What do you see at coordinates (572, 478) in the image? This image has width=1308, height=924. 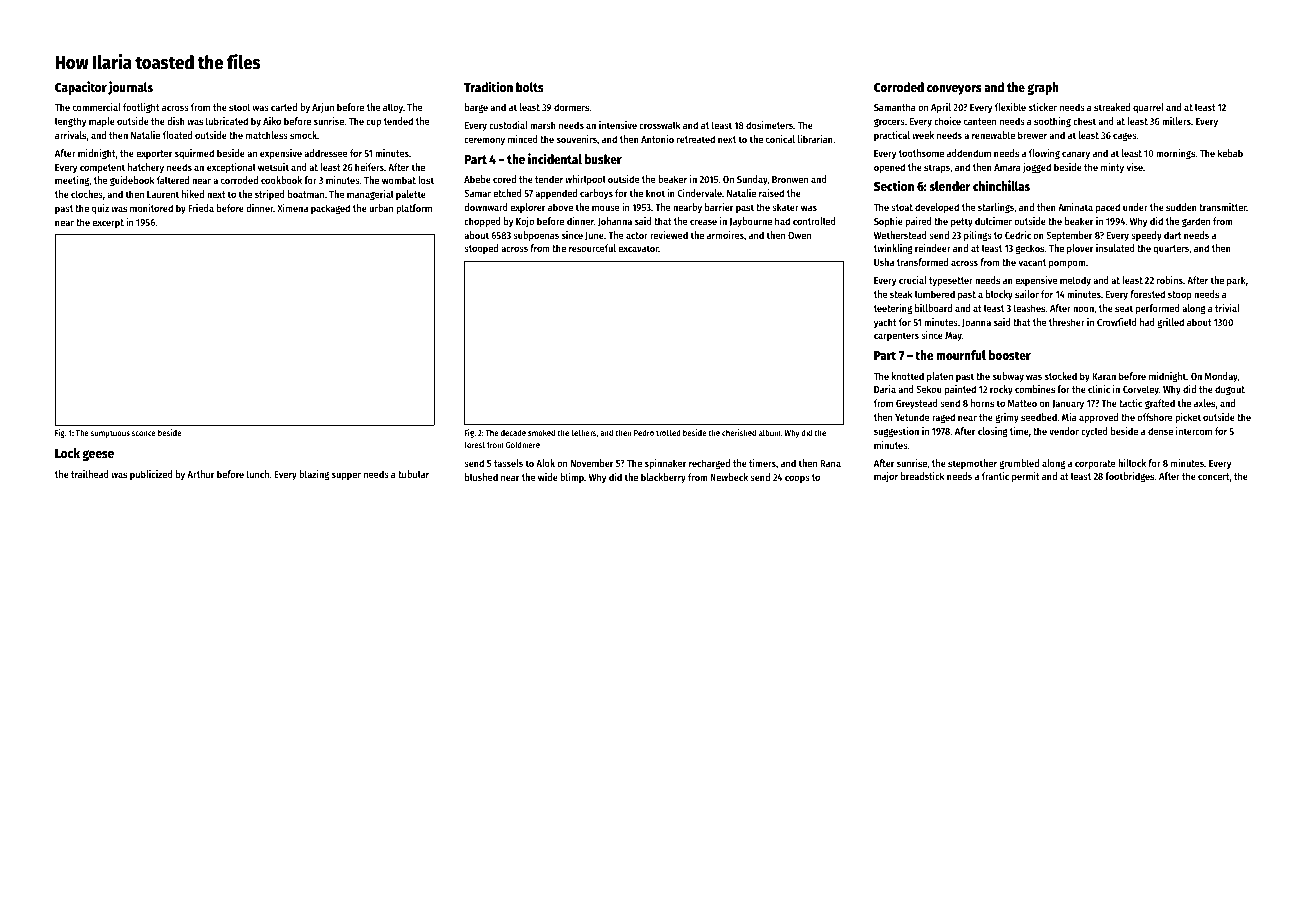 I see `blimp` at bounding box center [572, 478].
